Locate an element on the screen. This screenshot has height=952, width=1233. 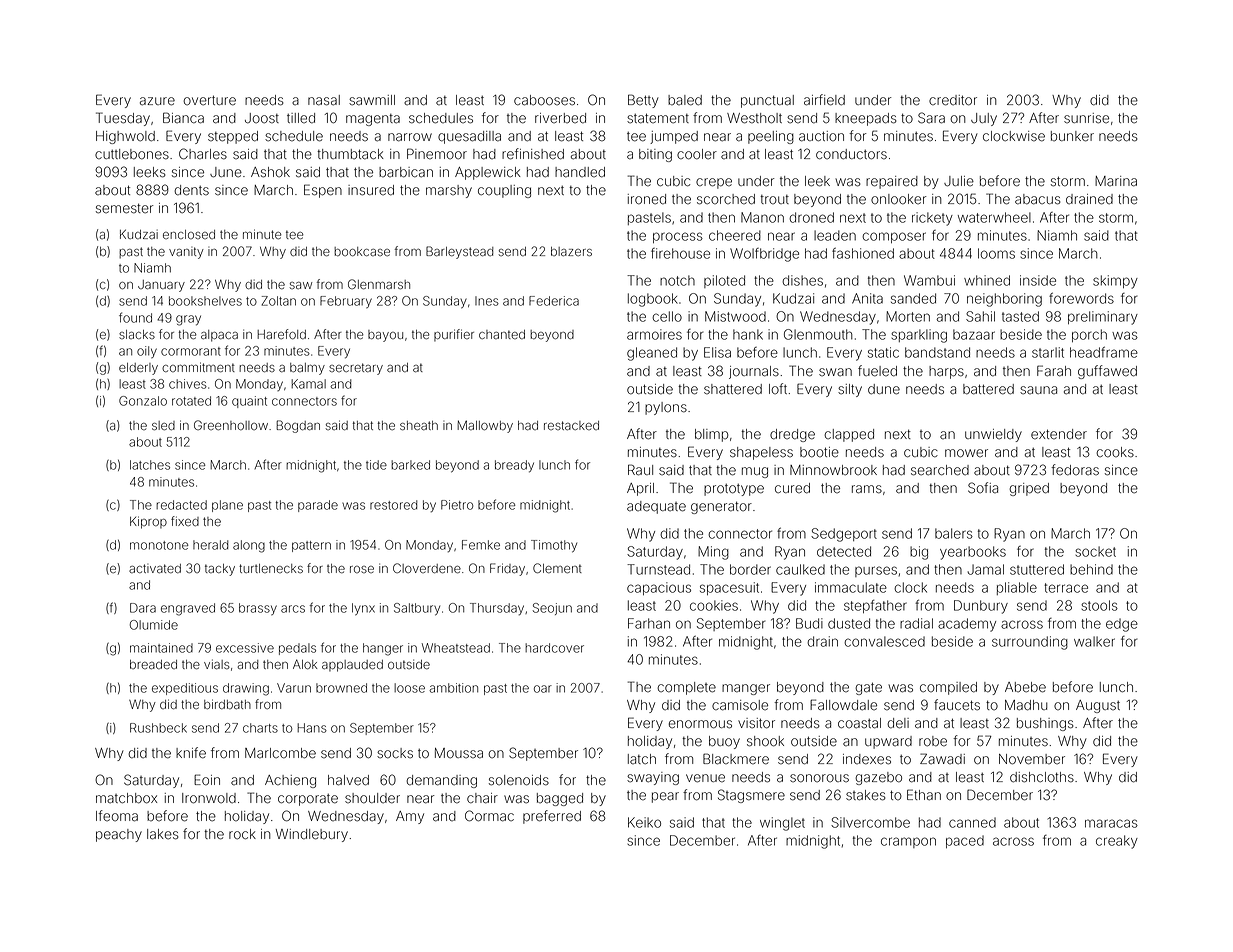
peachy is located at coordinates (119, 835).
